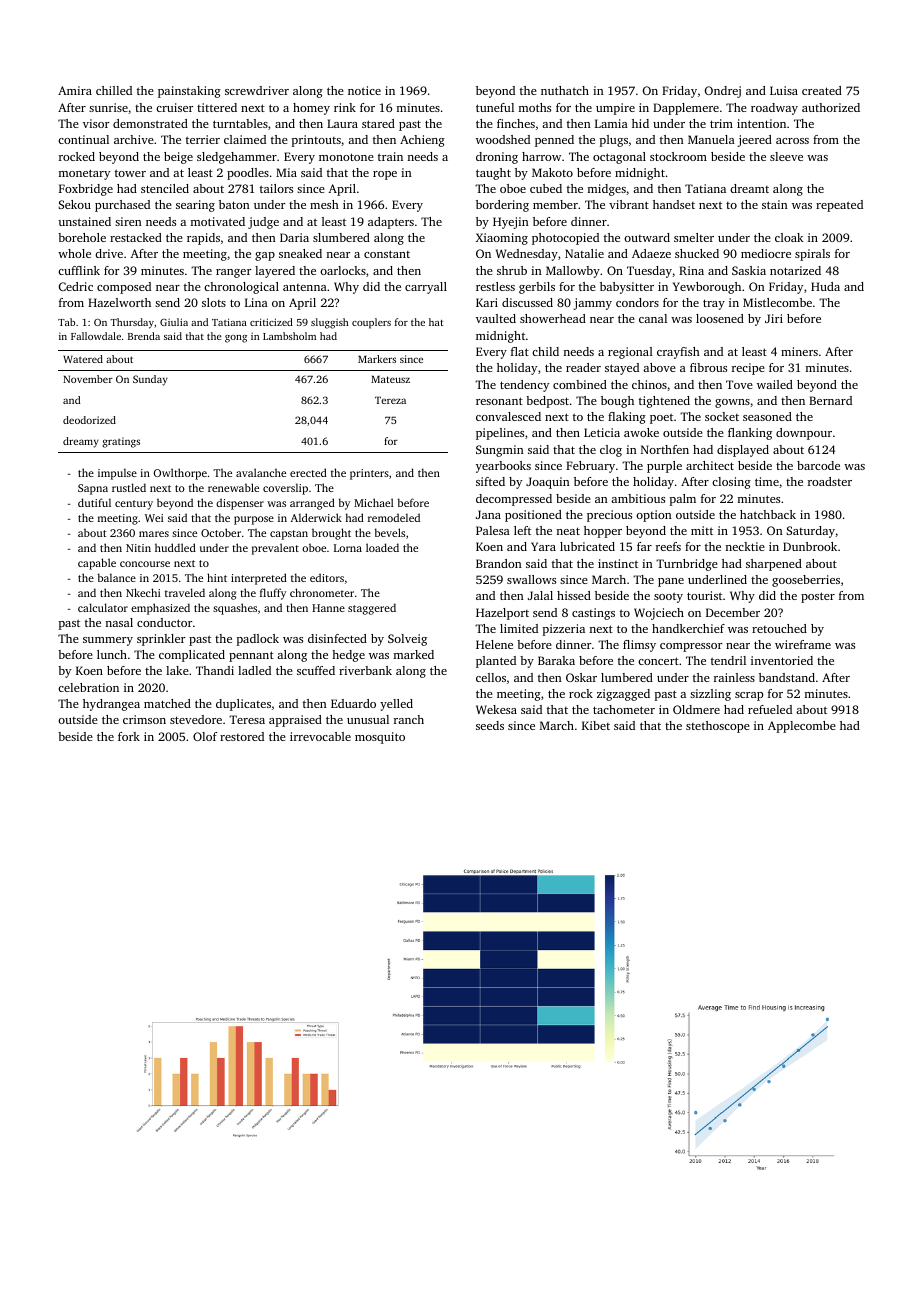  What do you see at coordinates (119, 302) in the screenshot?
I see `Hazelworth` at bounding box center [119, 302].
